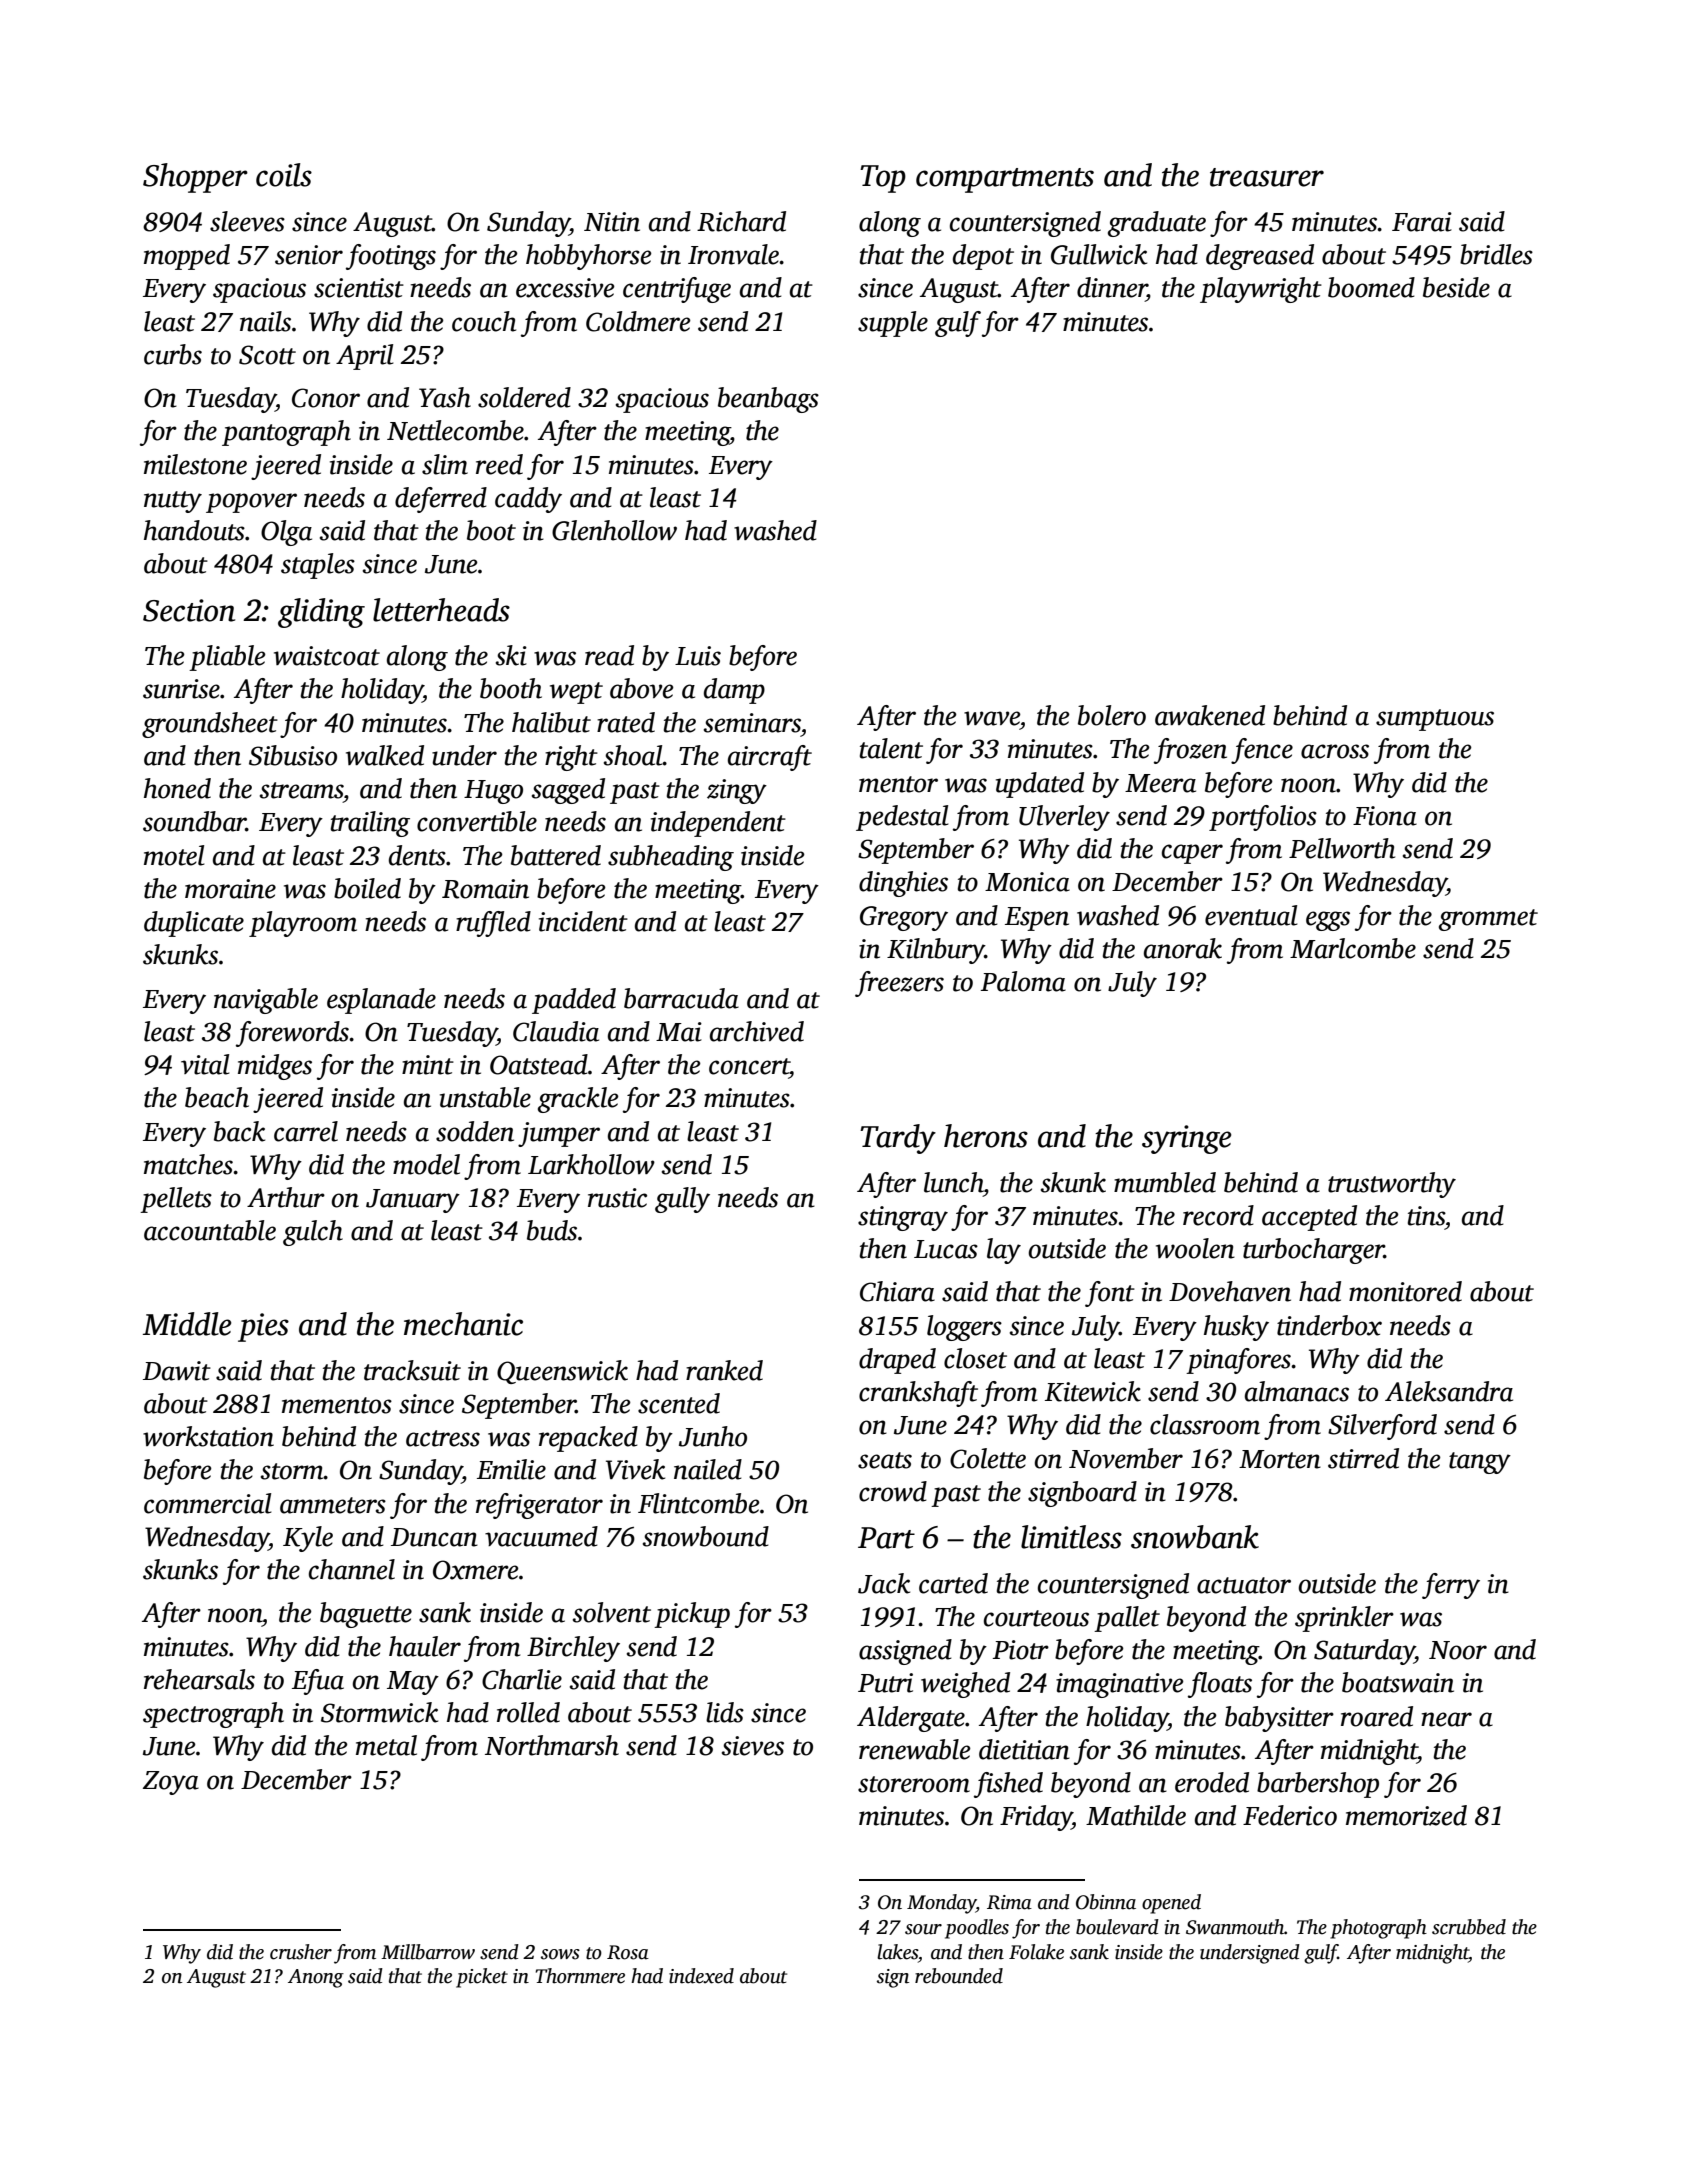 The image size is (1683, 2178). Describe the element at coordinates (757, 1031) in the image. I see `archived` at that location.
